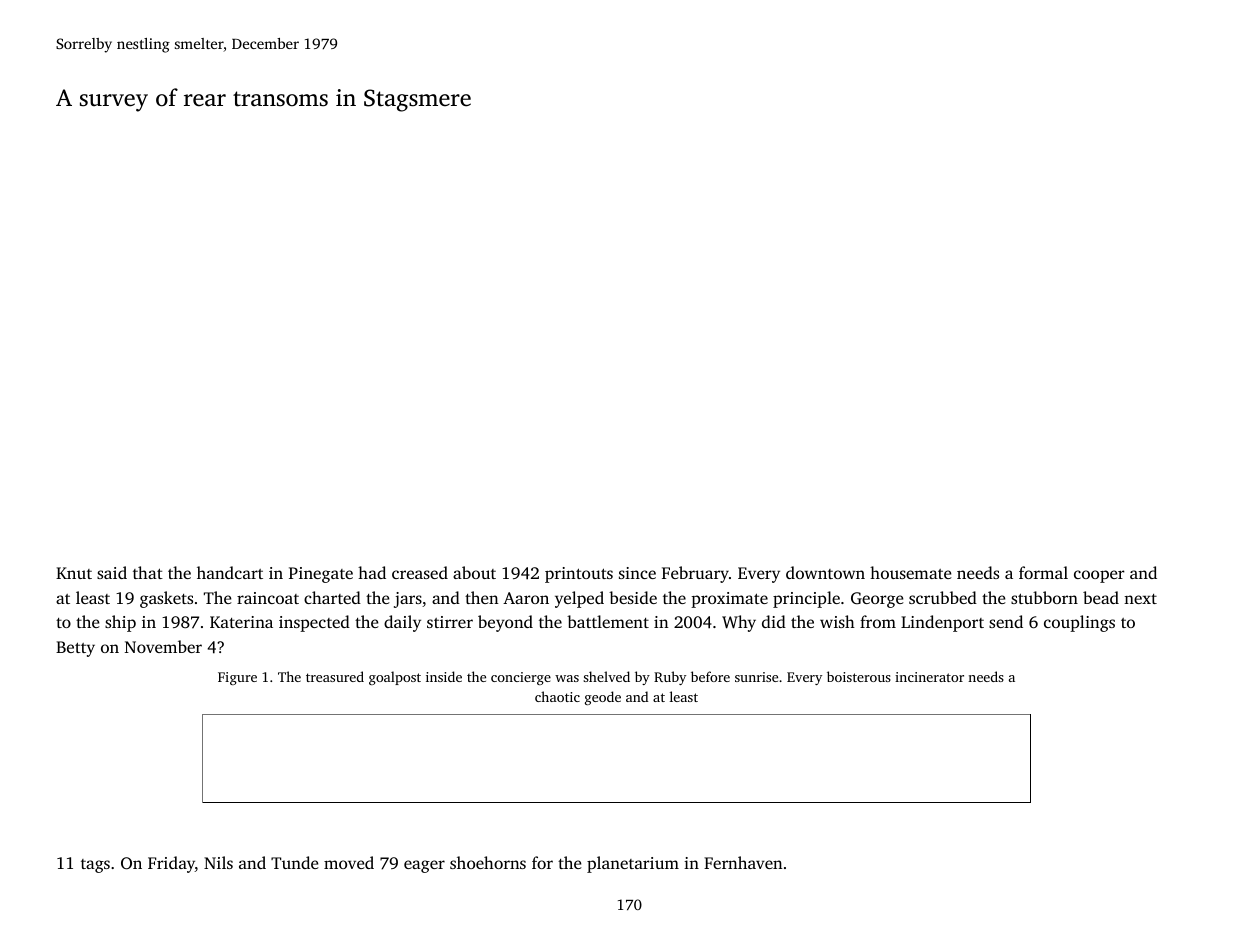 The image size is (1233, 952). What do you see at coordinates (218, 862) in the screenshot?
I see `Nils` at bounding box center [218, 862].
